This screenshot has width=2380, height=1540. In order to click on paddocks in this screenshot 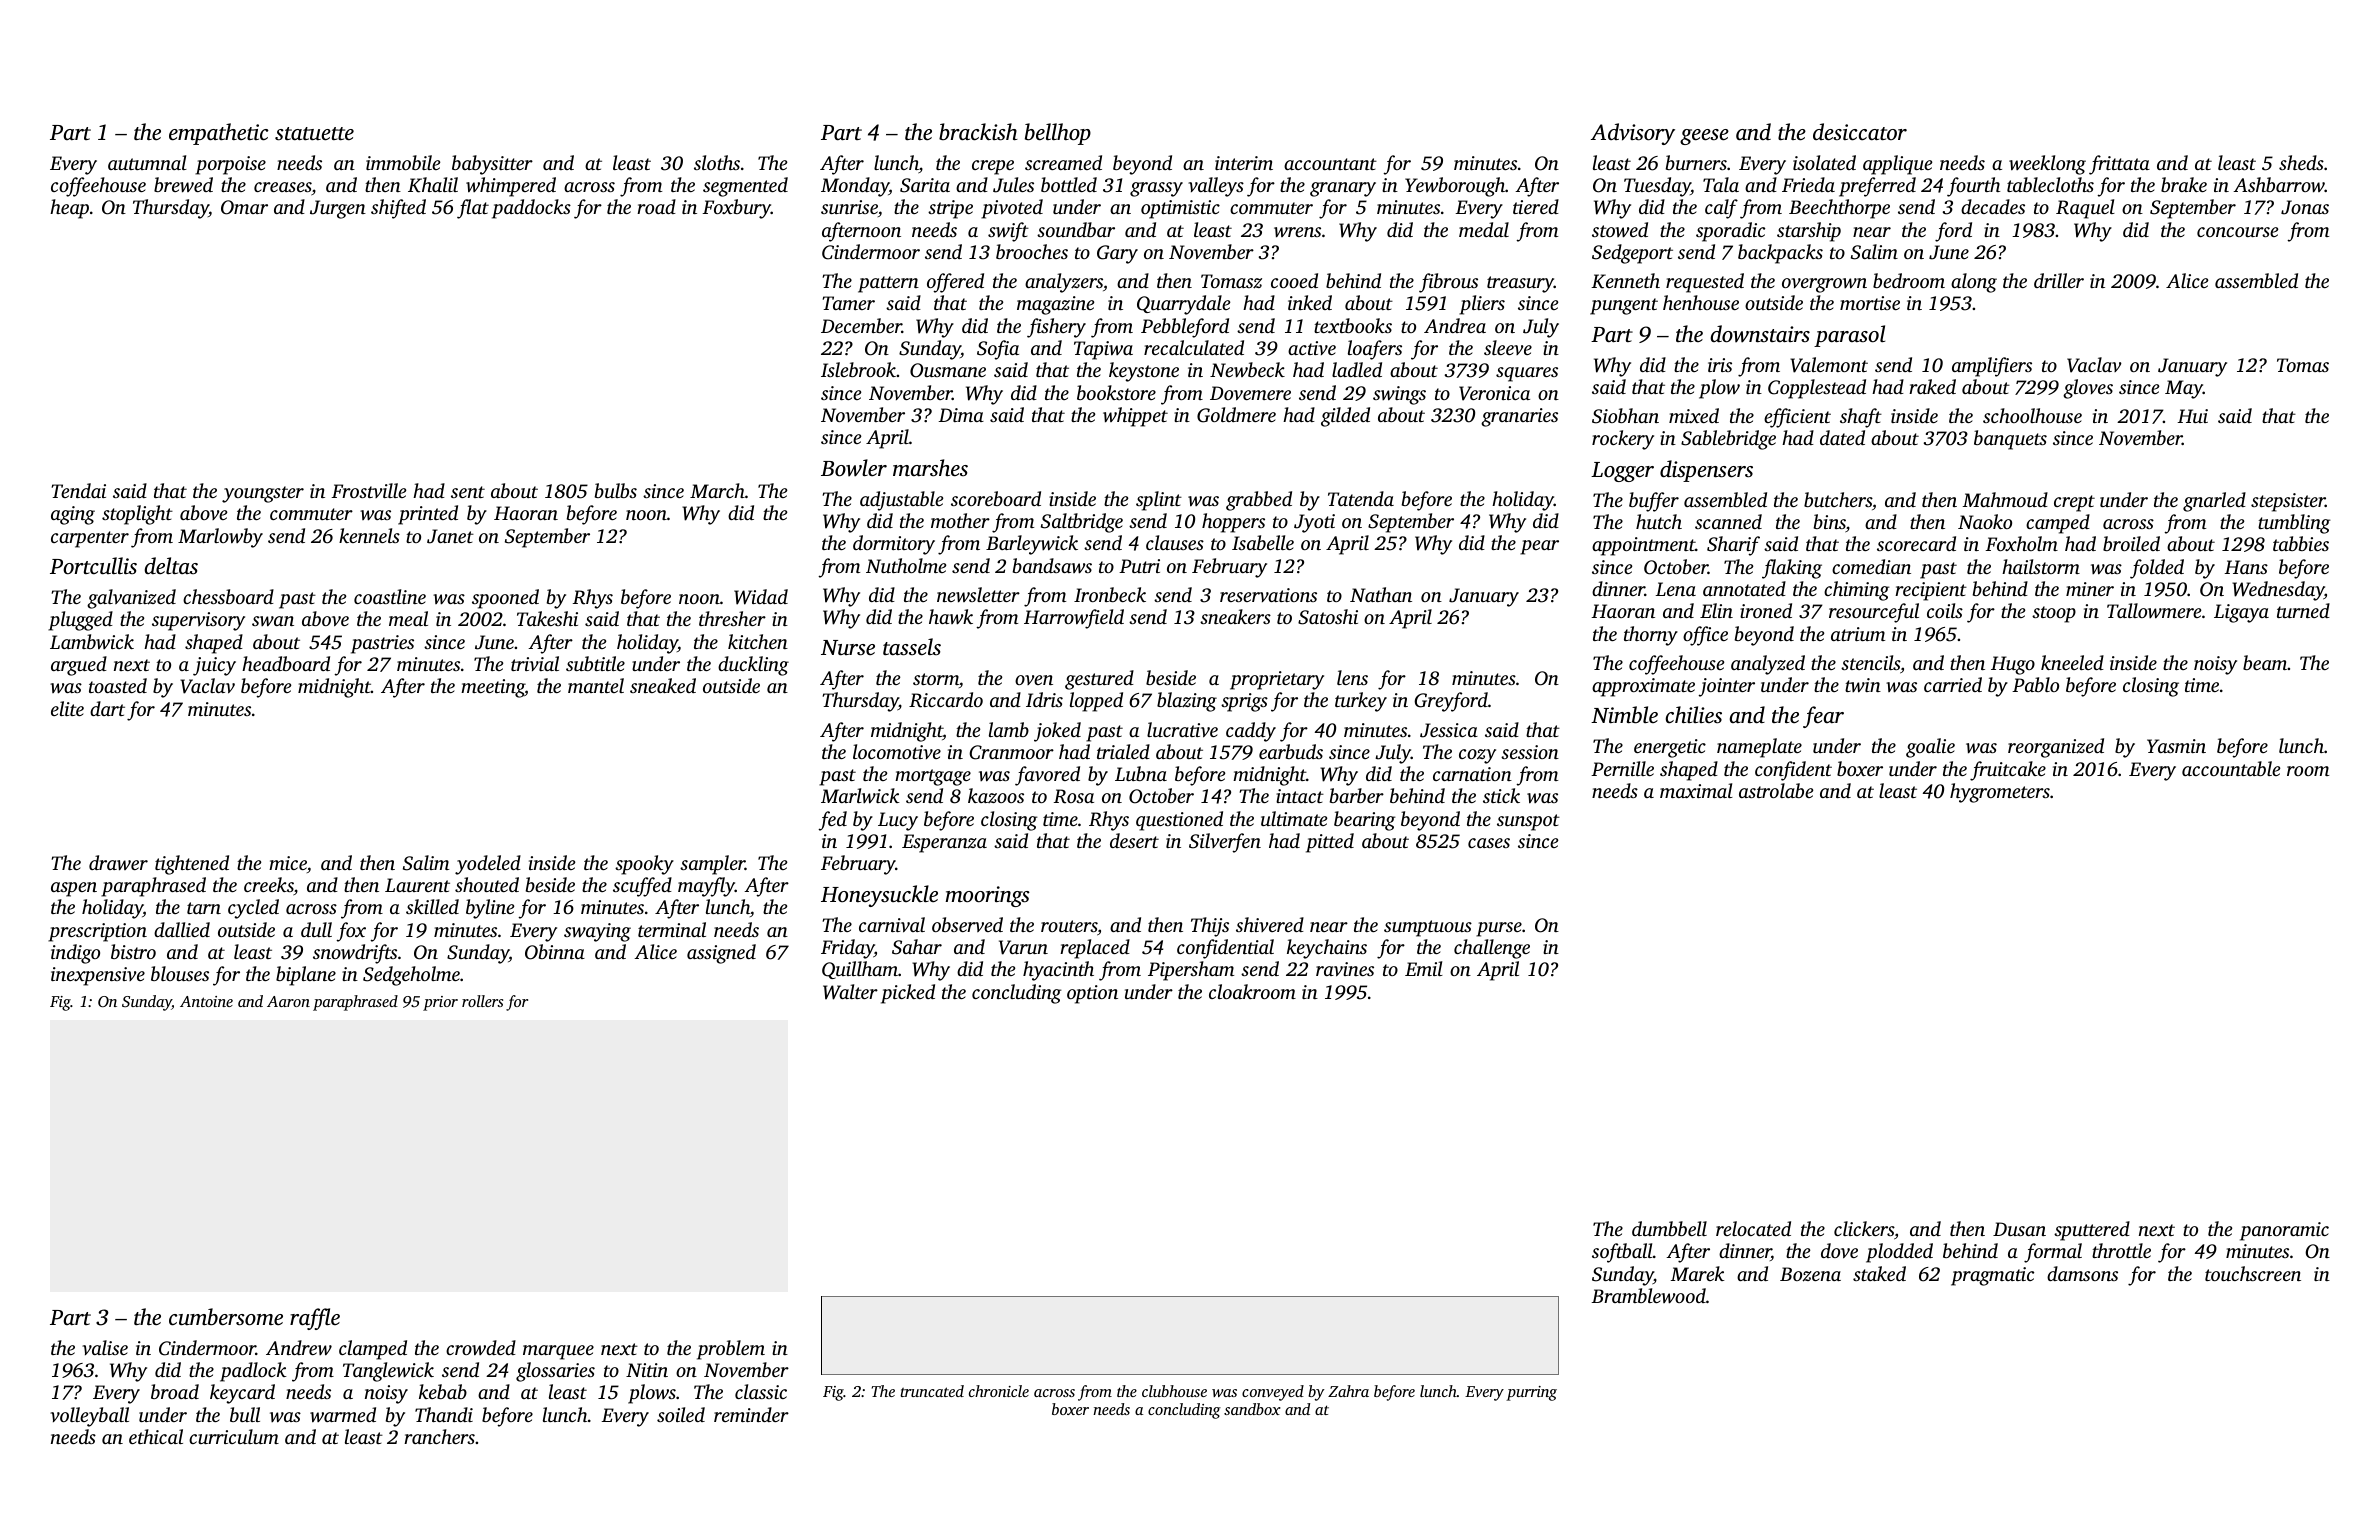, I will do `click(531, 209)`.
